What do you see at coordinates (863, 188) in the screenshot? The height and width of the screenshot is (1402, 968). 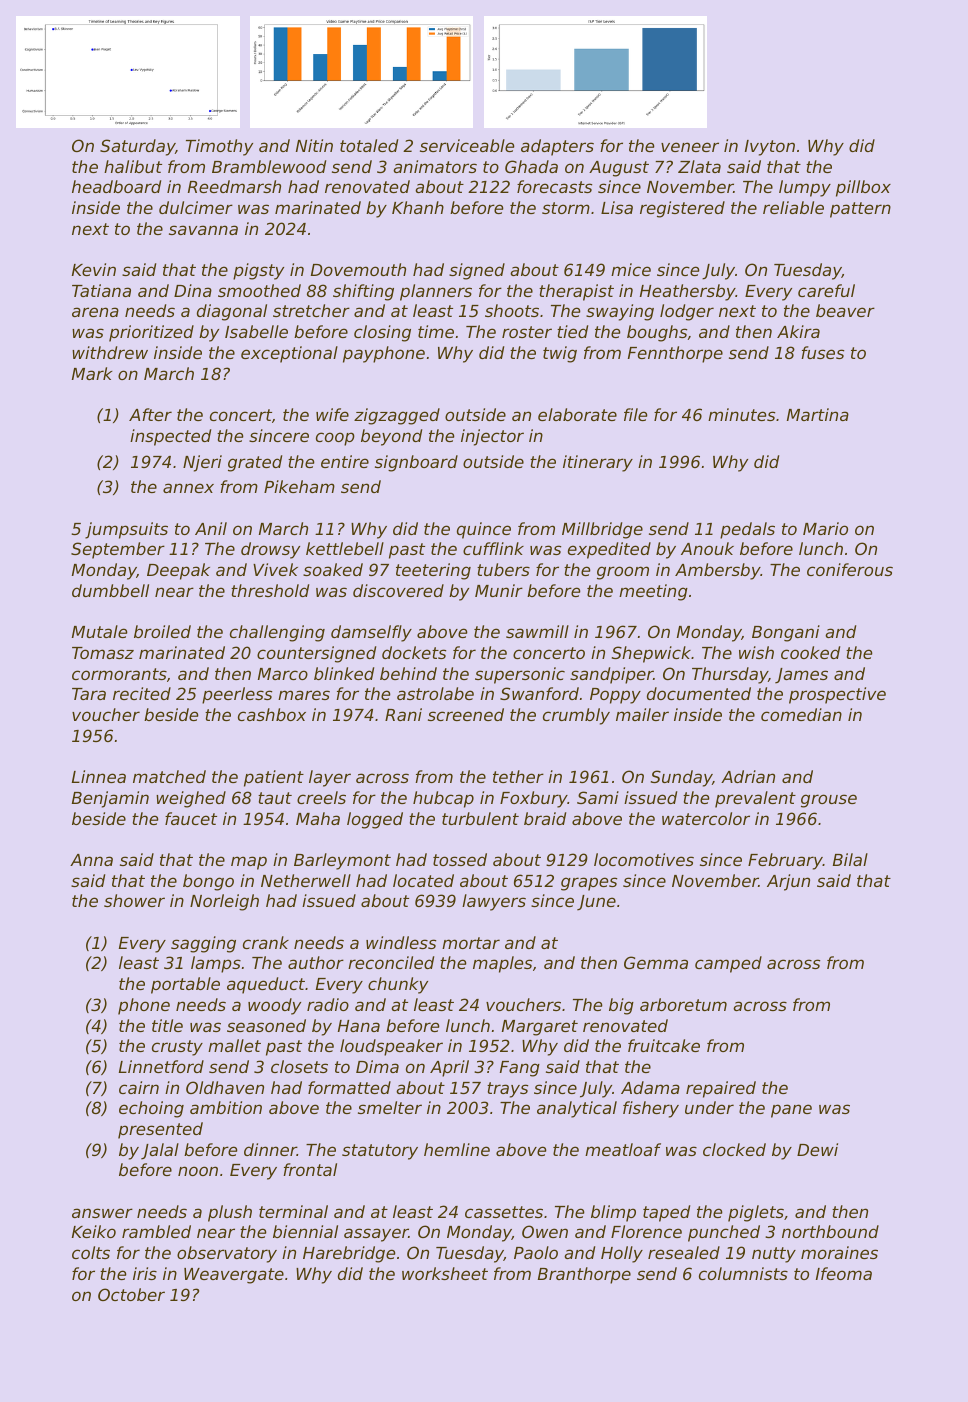 I see `pillbox` at bounding box center [863, 188].
